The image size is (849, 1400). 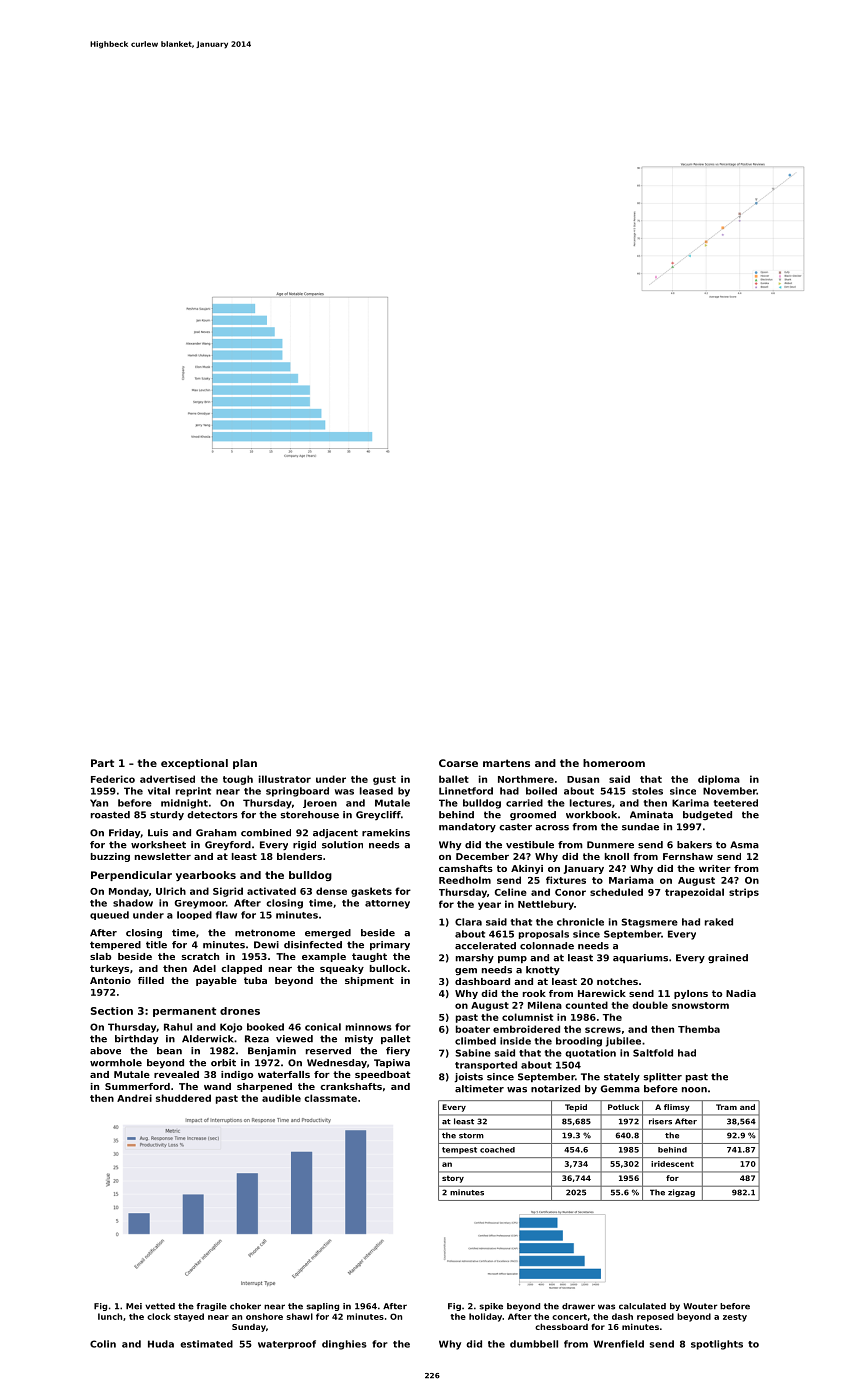 What do you see at coordinates (103, 1344) in the page?
I see `Colin` at bounding box center [103, 1344].
